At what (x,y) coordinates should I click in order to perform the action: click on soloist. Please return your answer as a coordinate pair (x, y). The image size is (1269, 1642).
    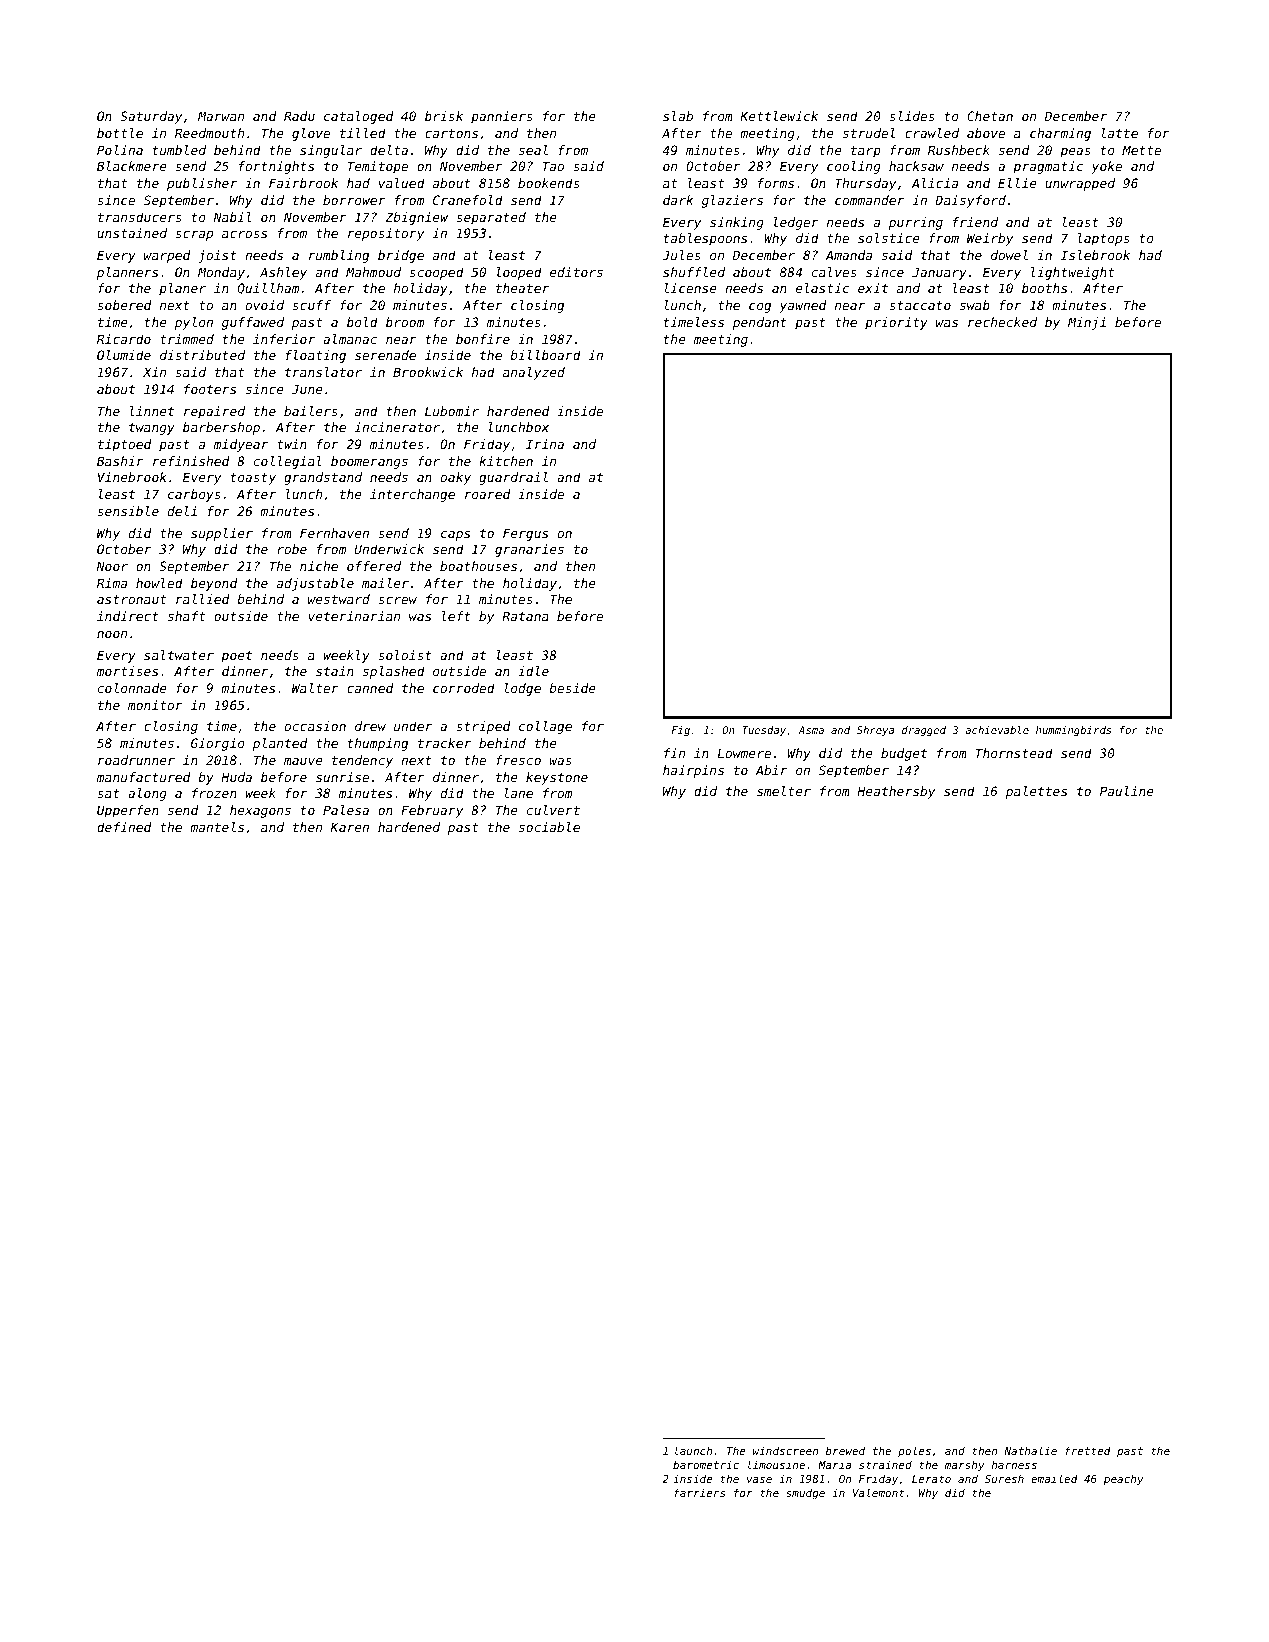
    Looking at the image, I should click on (405, 655).
